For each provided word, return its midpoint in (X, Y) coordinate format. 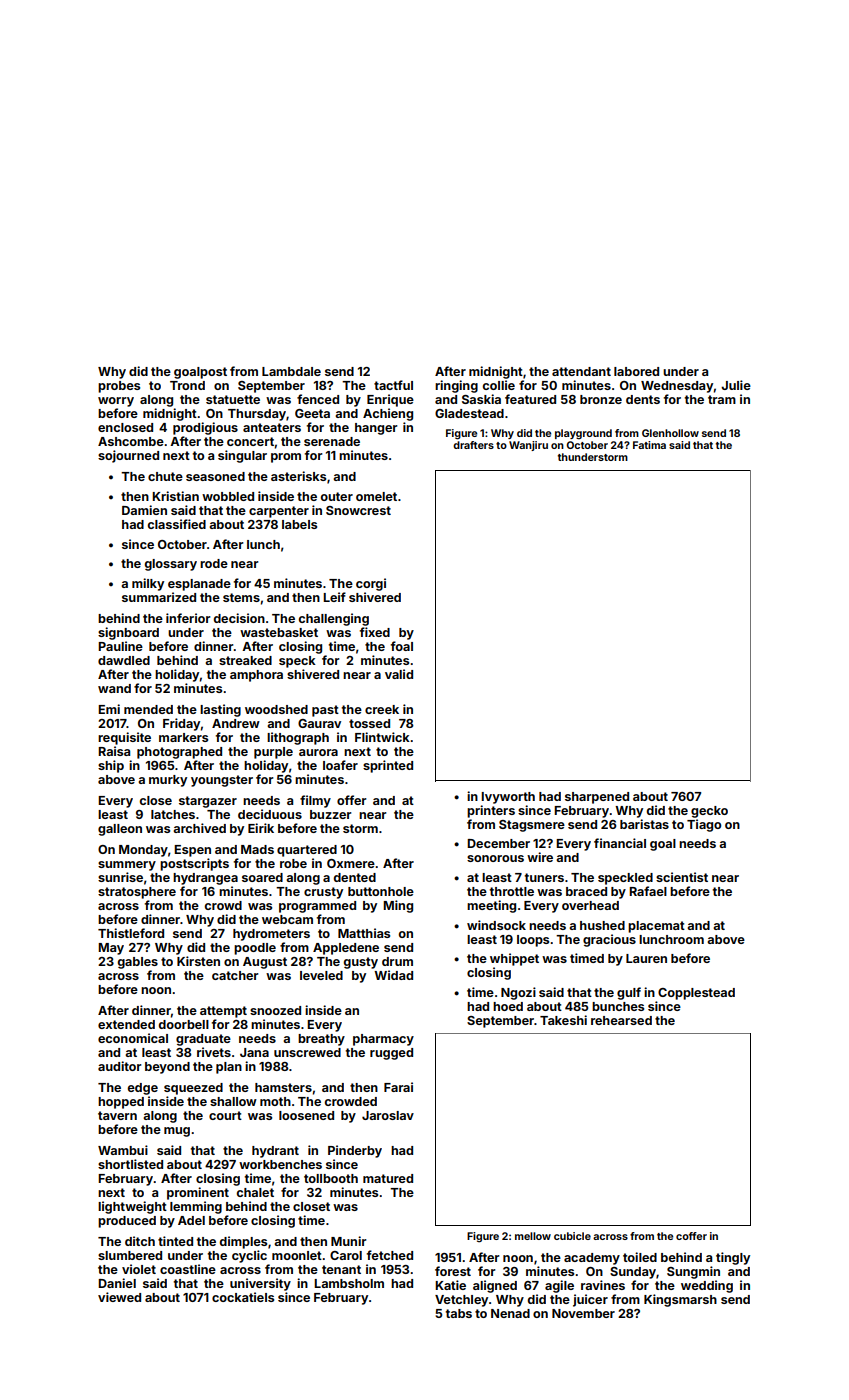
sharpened (597, 798)
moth (275, 1101)
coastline (188, 1269)
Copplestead (696, 994)
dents (643, 399)
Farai (398, 1087)
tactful (393, 385)
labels (299, 524)
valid (399, 674)
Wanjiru (528, 446)
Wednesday (677, 387)
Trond (187, 385)
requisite (124, 738)
